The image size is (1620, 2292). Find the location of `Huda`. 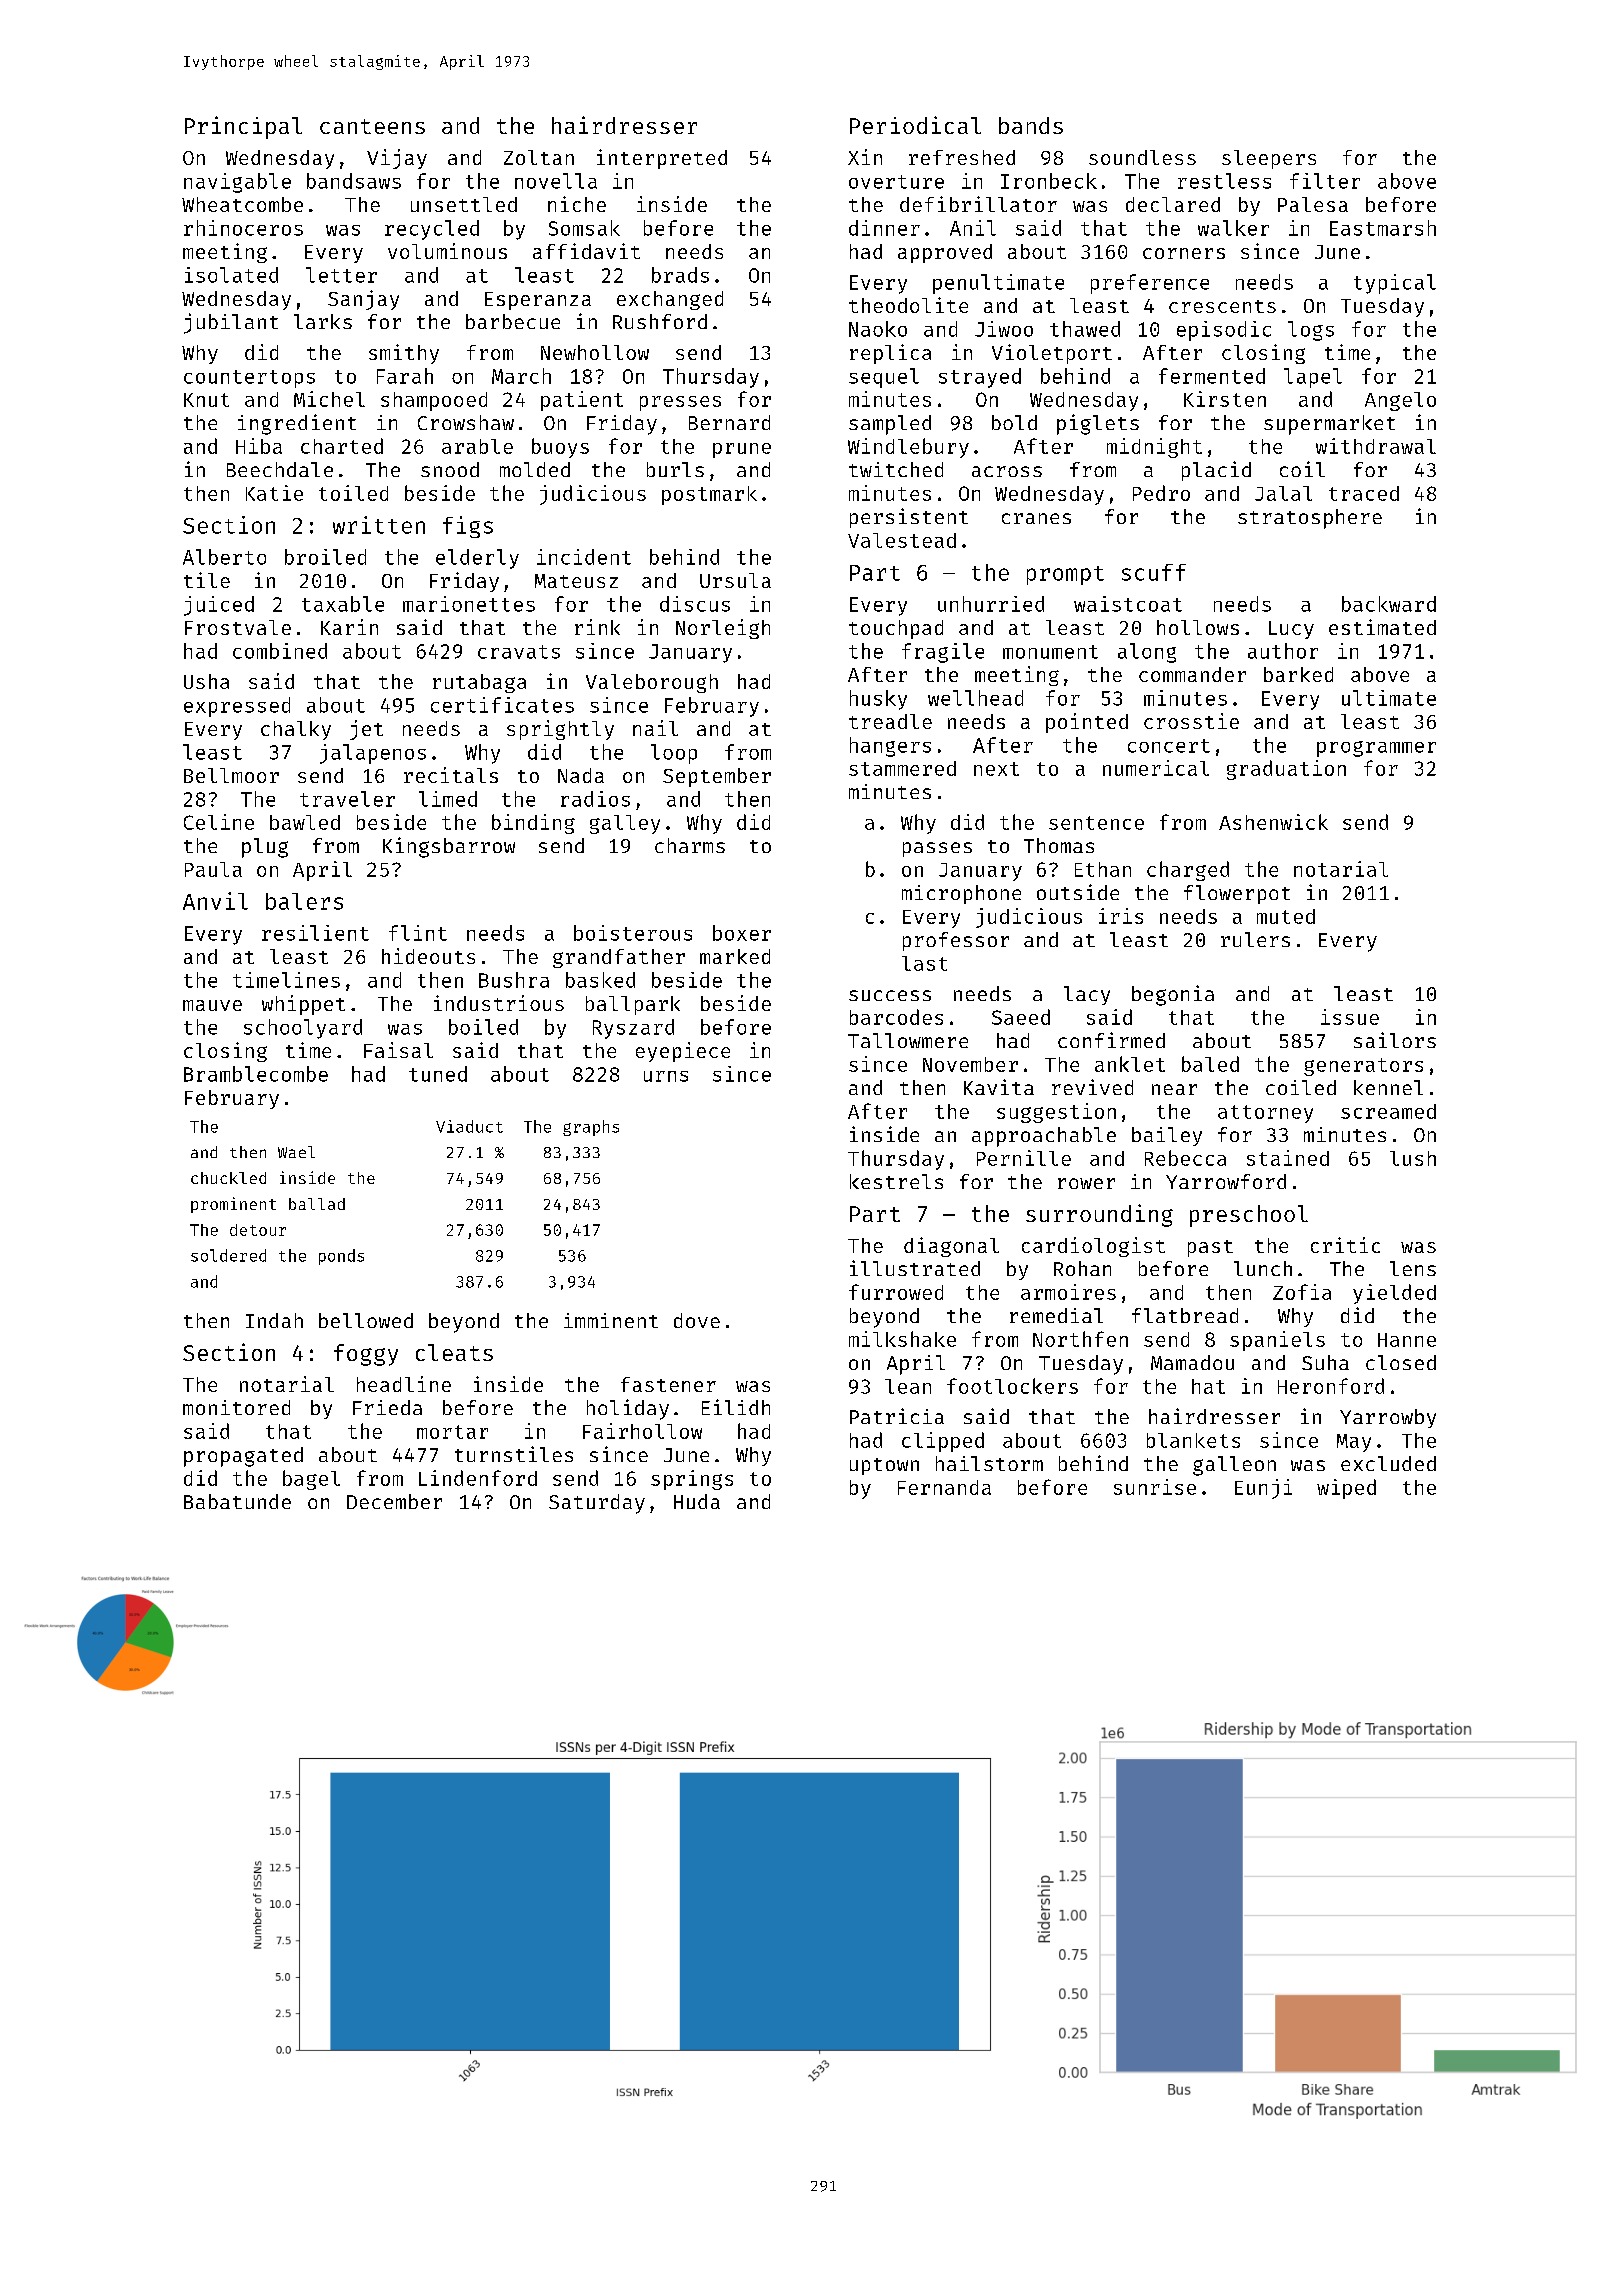

Huda is located at coordinates (697, 1501).
